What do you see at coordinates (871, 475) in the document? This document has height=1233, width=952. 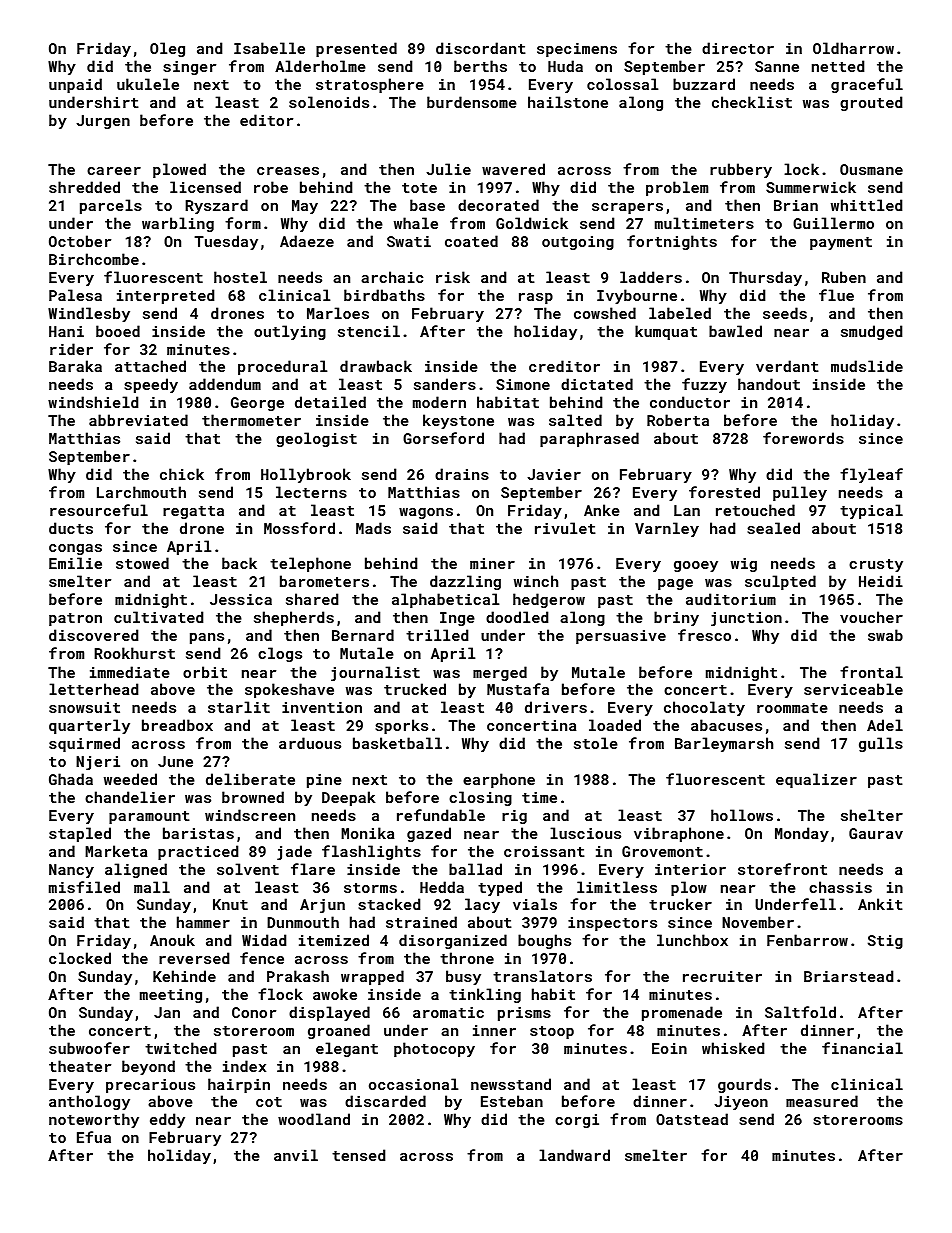 I see `flyleaf` at bounding box center [871, 475].
